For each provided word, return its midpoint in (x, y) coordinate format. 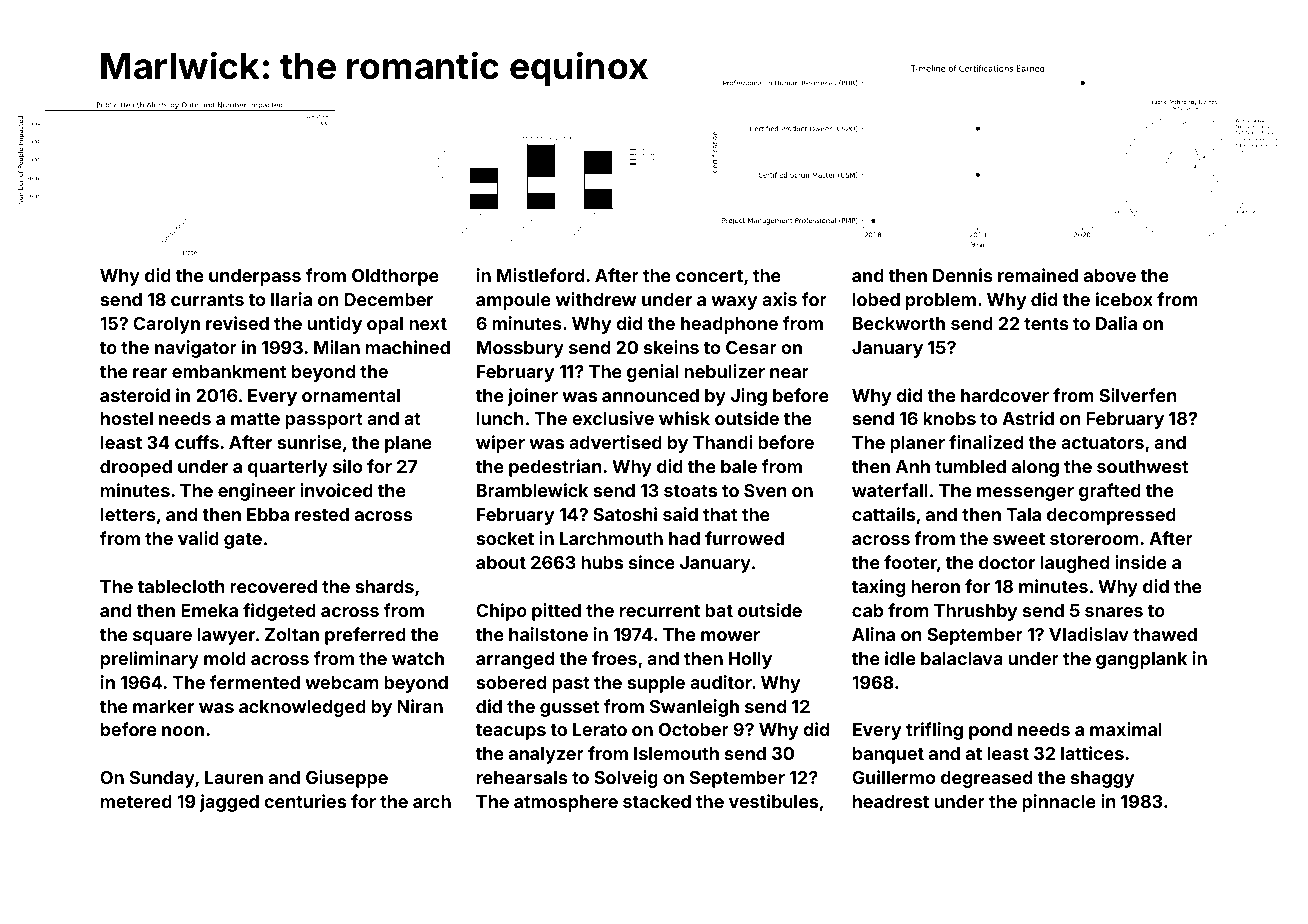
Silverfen (1138, 395)
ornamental (351, 395)
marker (163, 706)
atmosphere (566, 803)
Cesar (751, 347)
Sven (765, 490)
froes (614, 658)
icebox (1124, 299)
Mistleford (540, 275)
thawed (1165, 634)
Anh (913, 466)
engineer (256, 492)
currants (207, 300)
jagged (229, 803)
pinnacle (1059, 803)
